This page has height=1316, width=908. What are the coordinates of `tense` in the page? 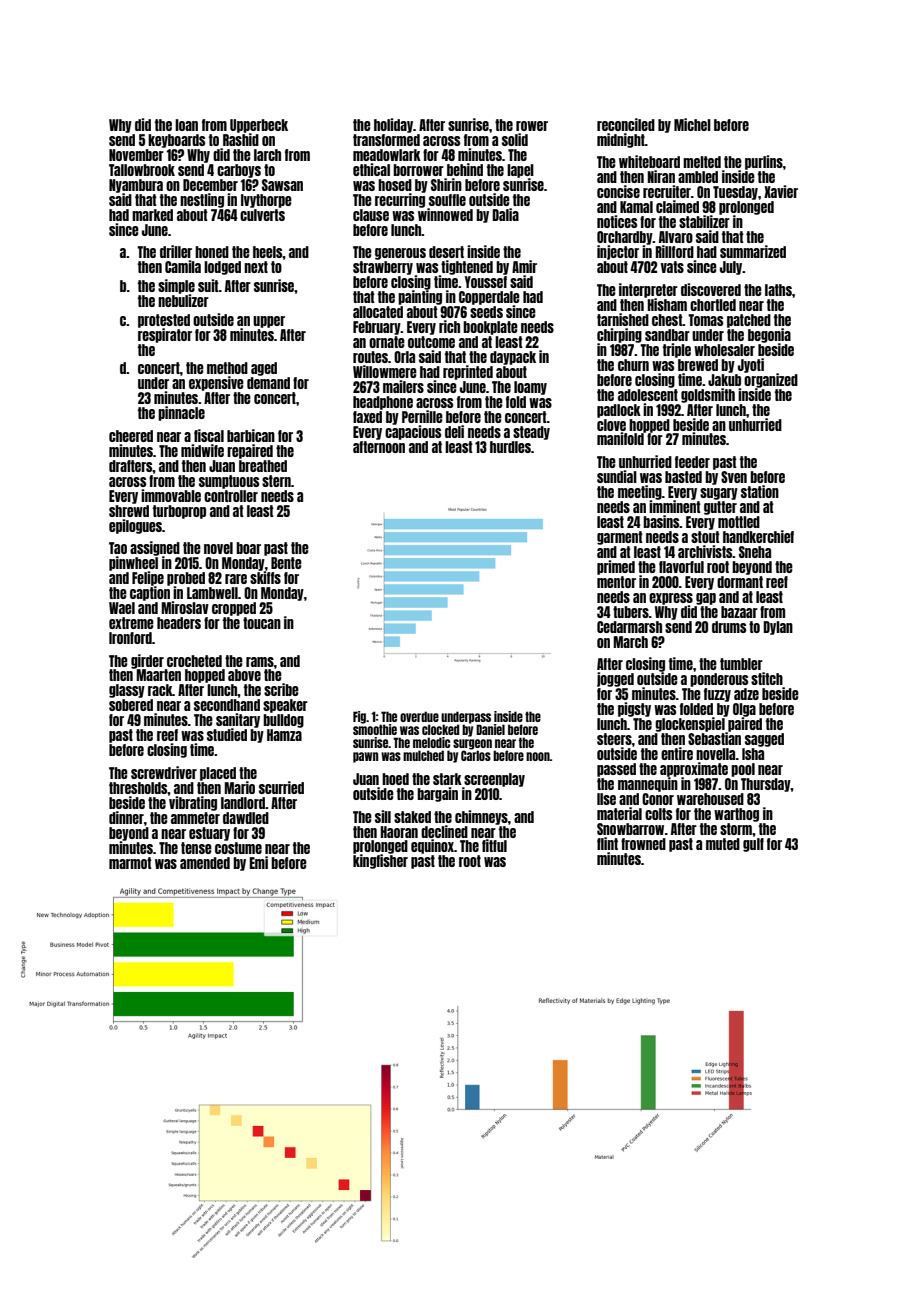 It's located at (196, 848).
